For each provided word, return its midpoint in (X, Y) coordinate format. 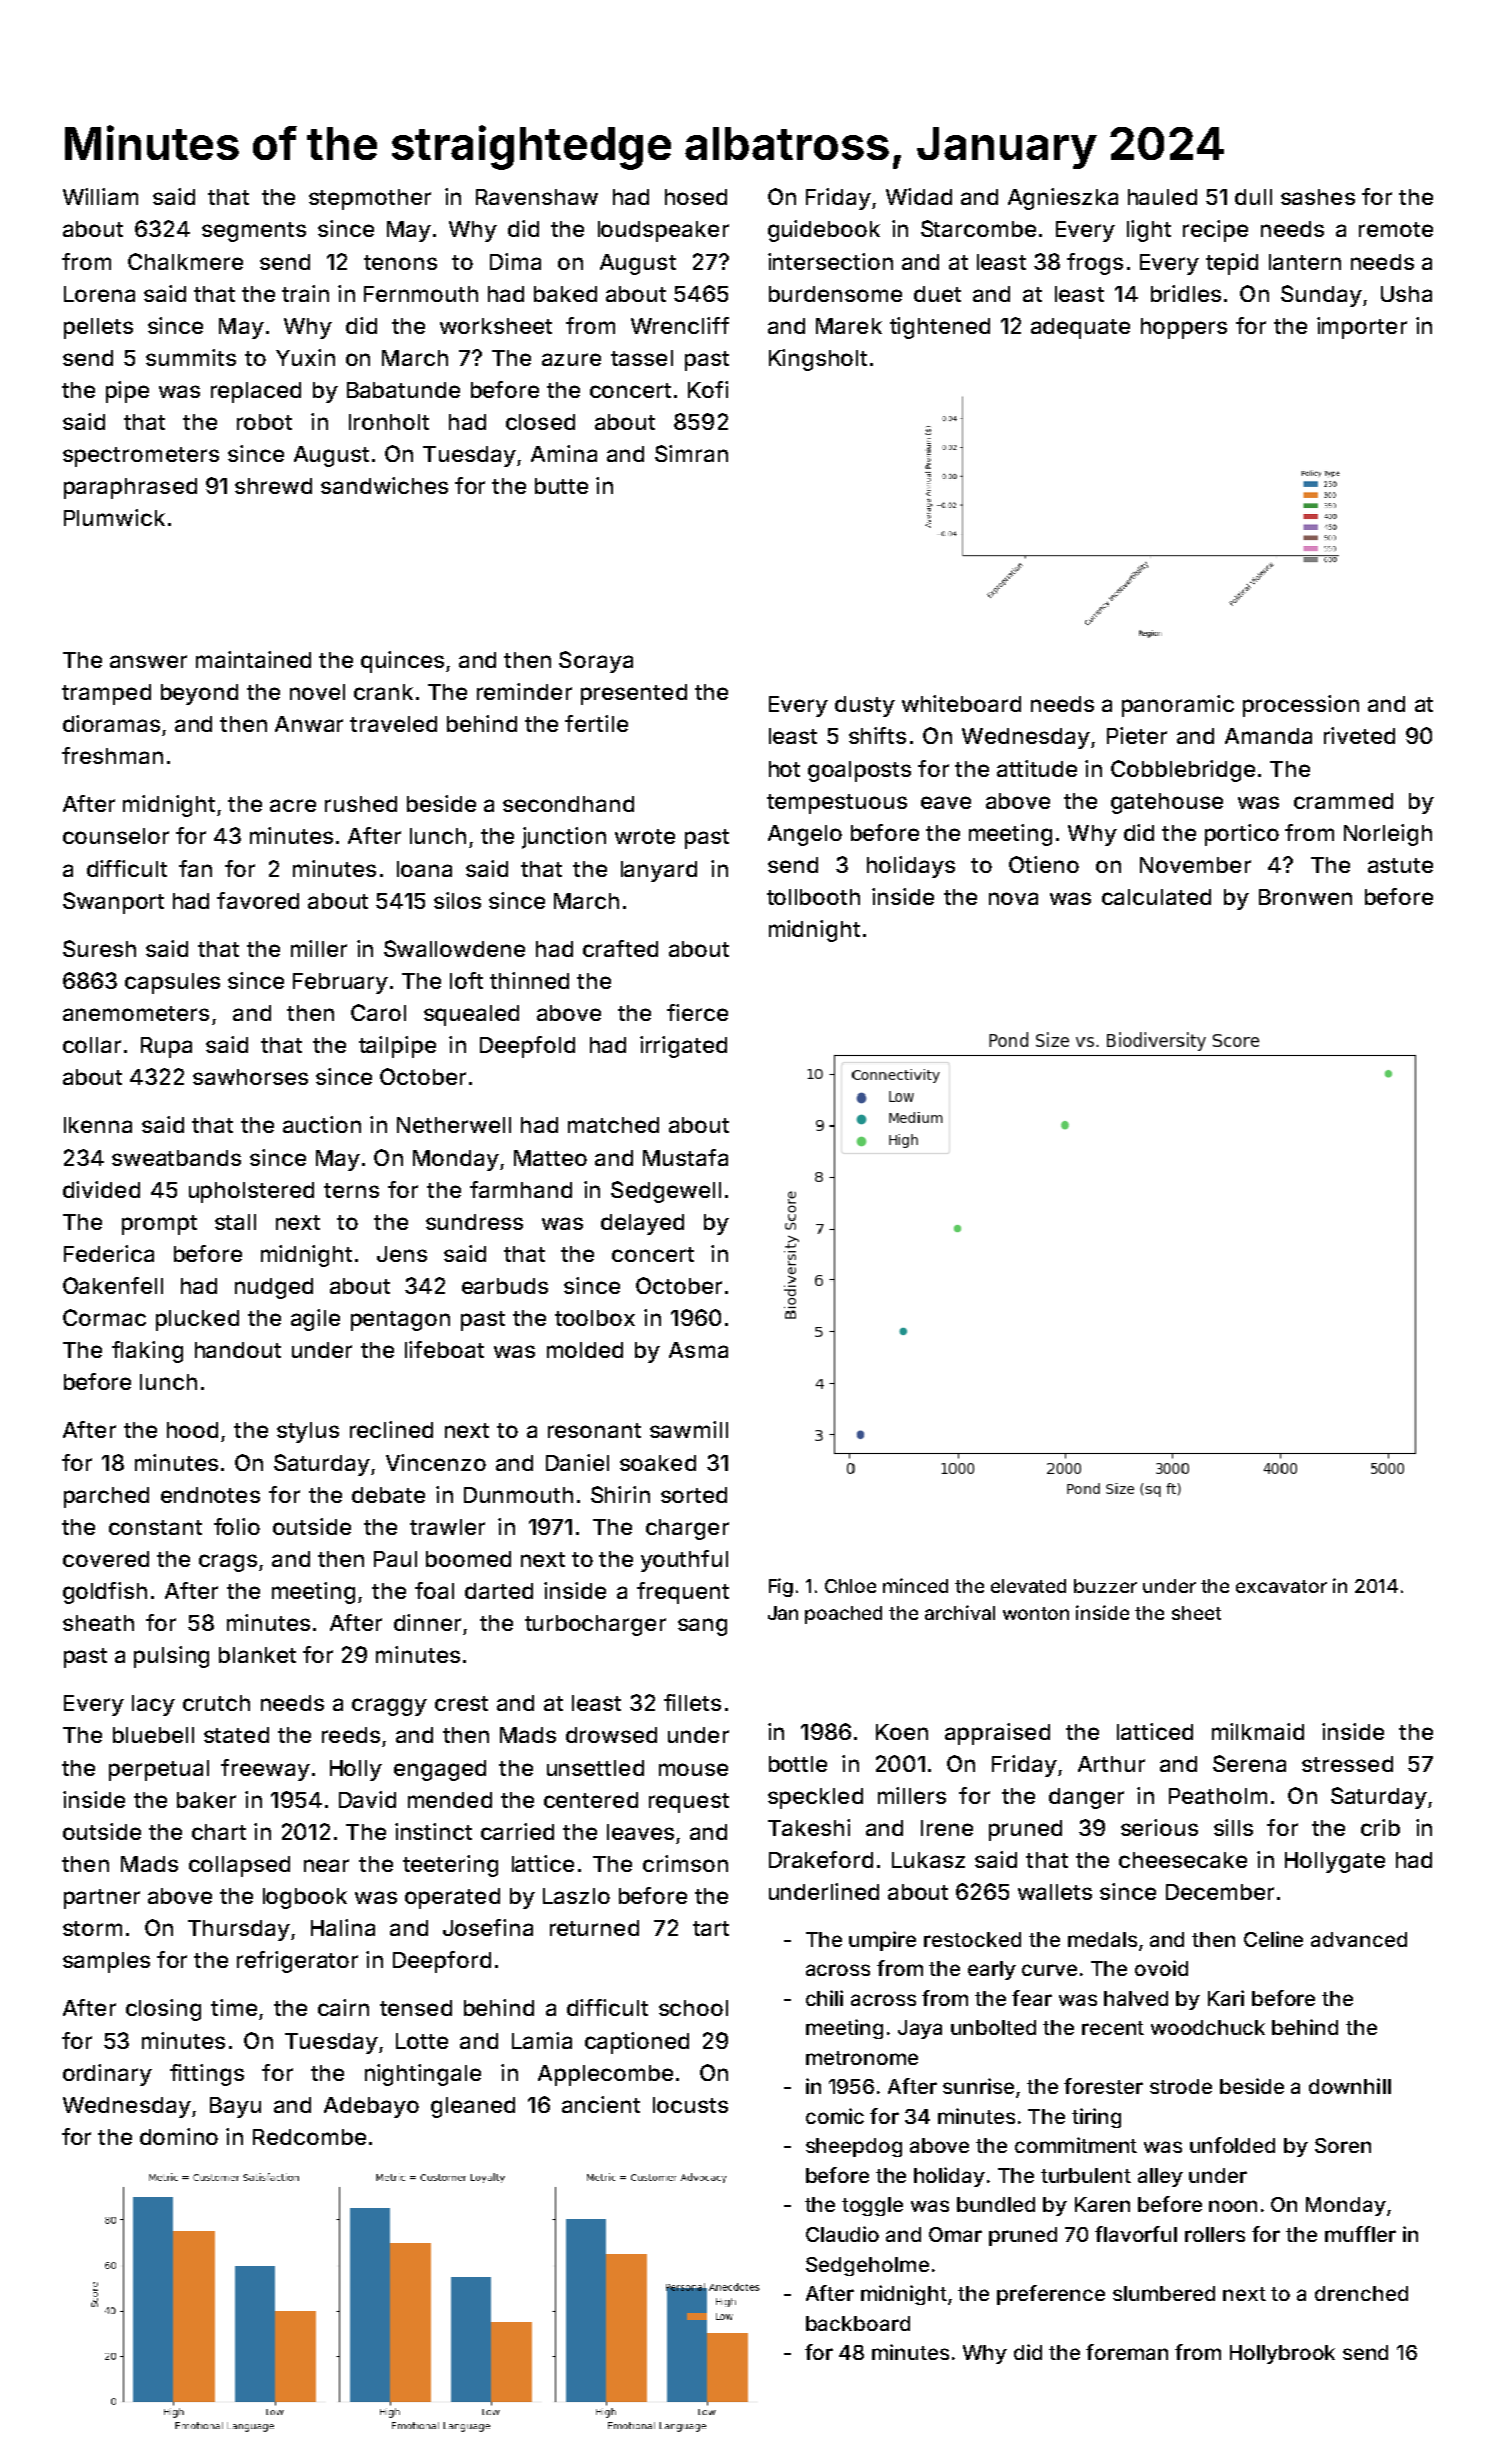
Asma (698, 1350)
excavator (1281, 1586)
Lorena (99, 294)
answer (148, 661)
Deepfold (527, 1047)
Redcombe (309, 2137)
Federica (109, 1253)
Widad (919, 196)
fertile (596, 723)
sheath (98, 1623)
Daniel (577, 1462)
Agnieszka (1063, 199)
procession (1301, 706)
